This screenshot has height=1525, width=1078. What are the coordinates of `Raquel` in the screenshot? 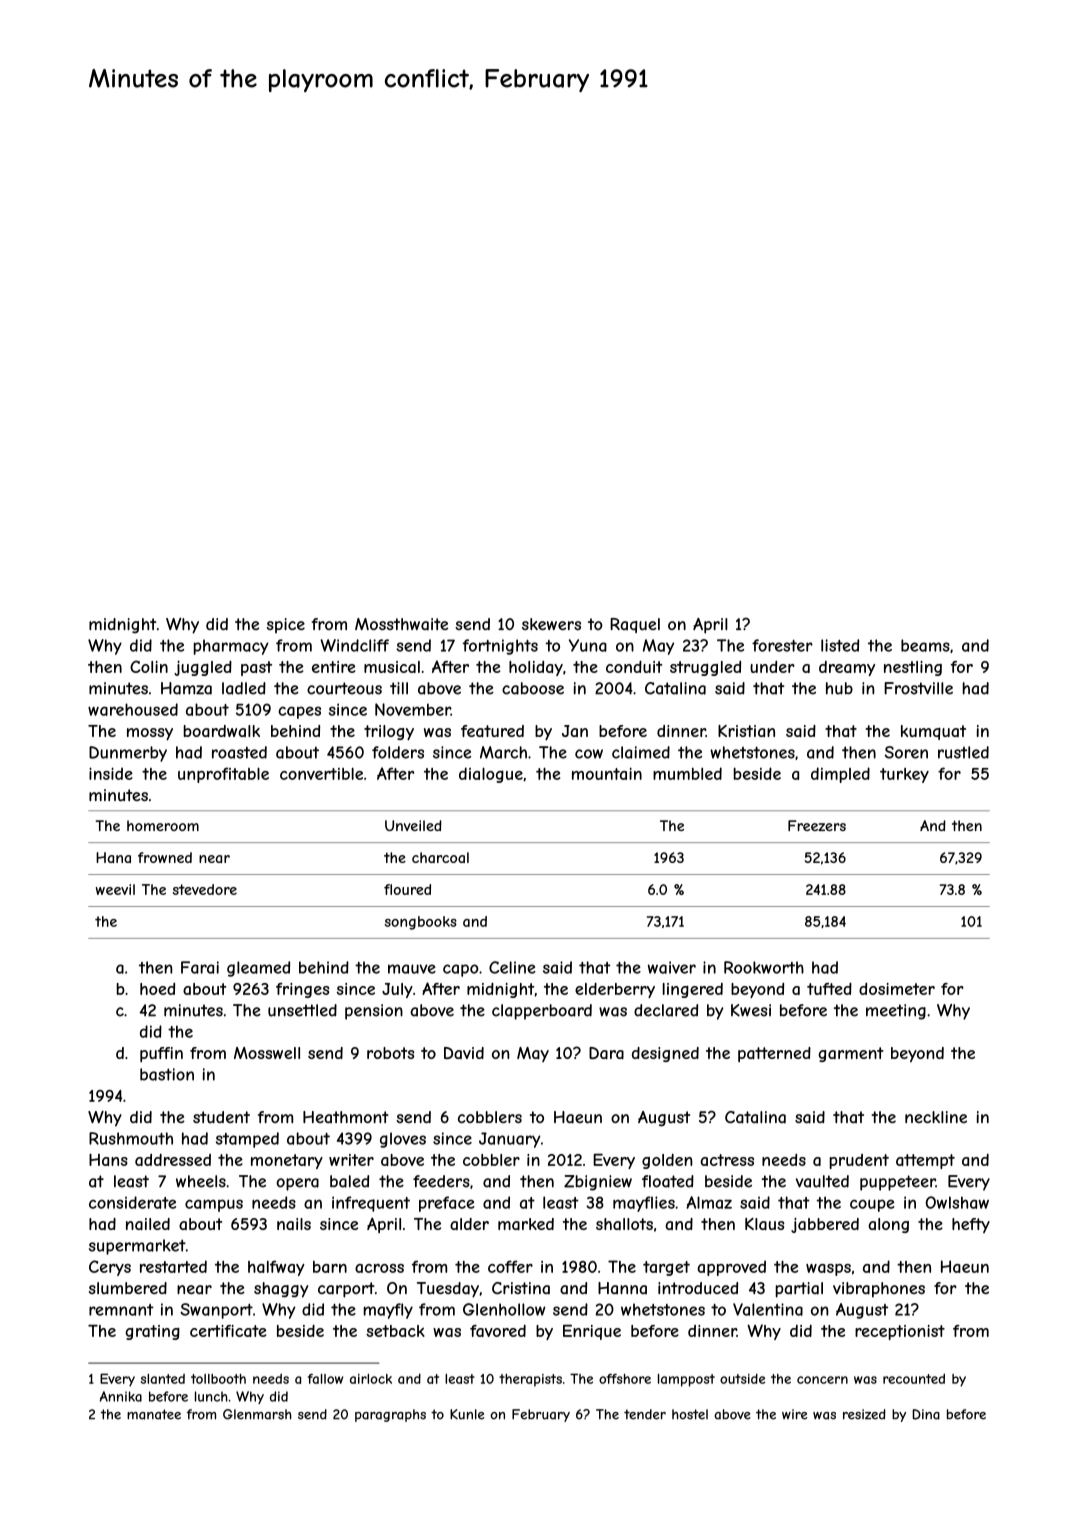 It's located at (635, 625).
